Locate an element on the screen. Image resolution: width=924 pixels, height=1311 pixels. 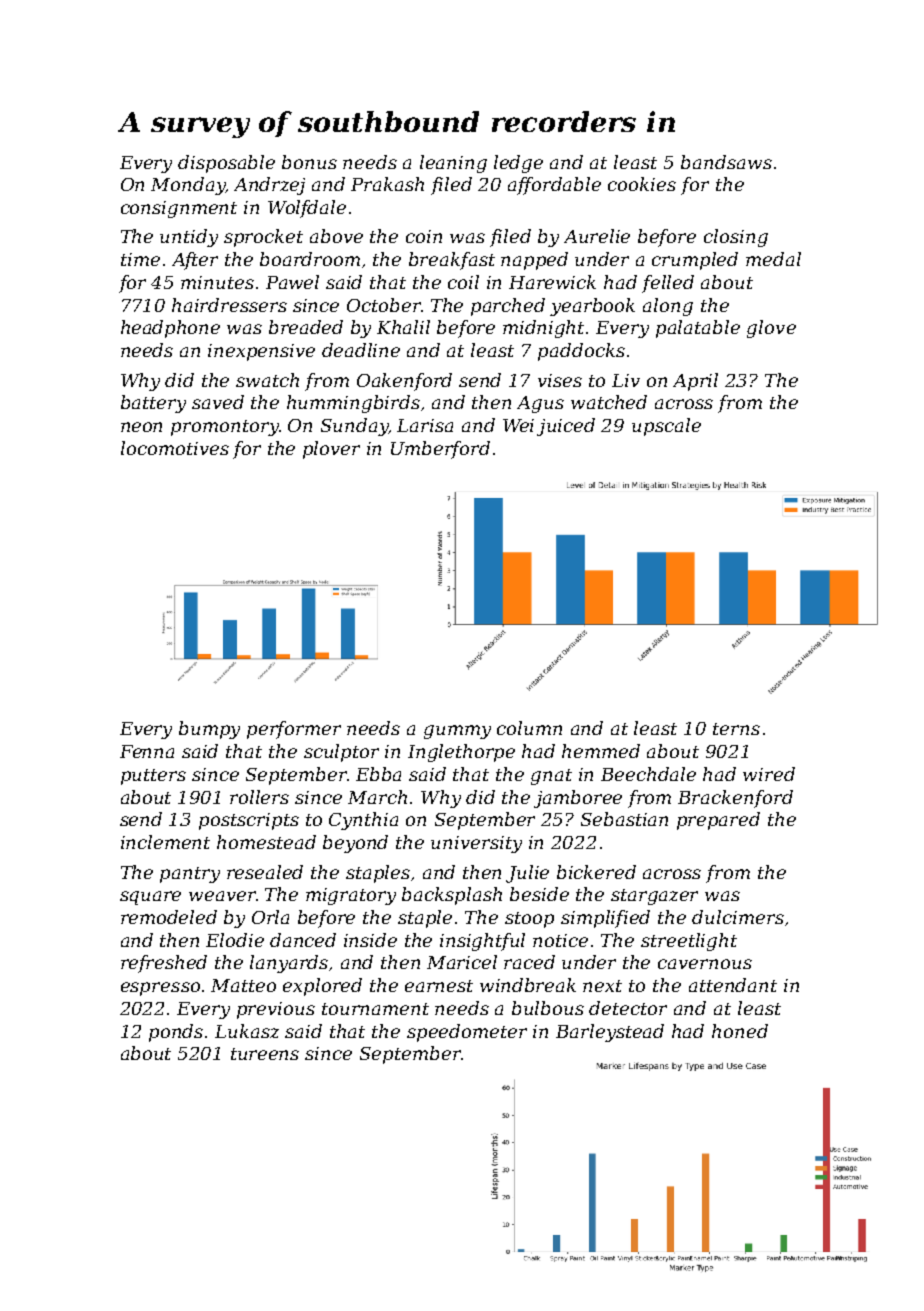
untidy is located at coordinates (189, 238).
